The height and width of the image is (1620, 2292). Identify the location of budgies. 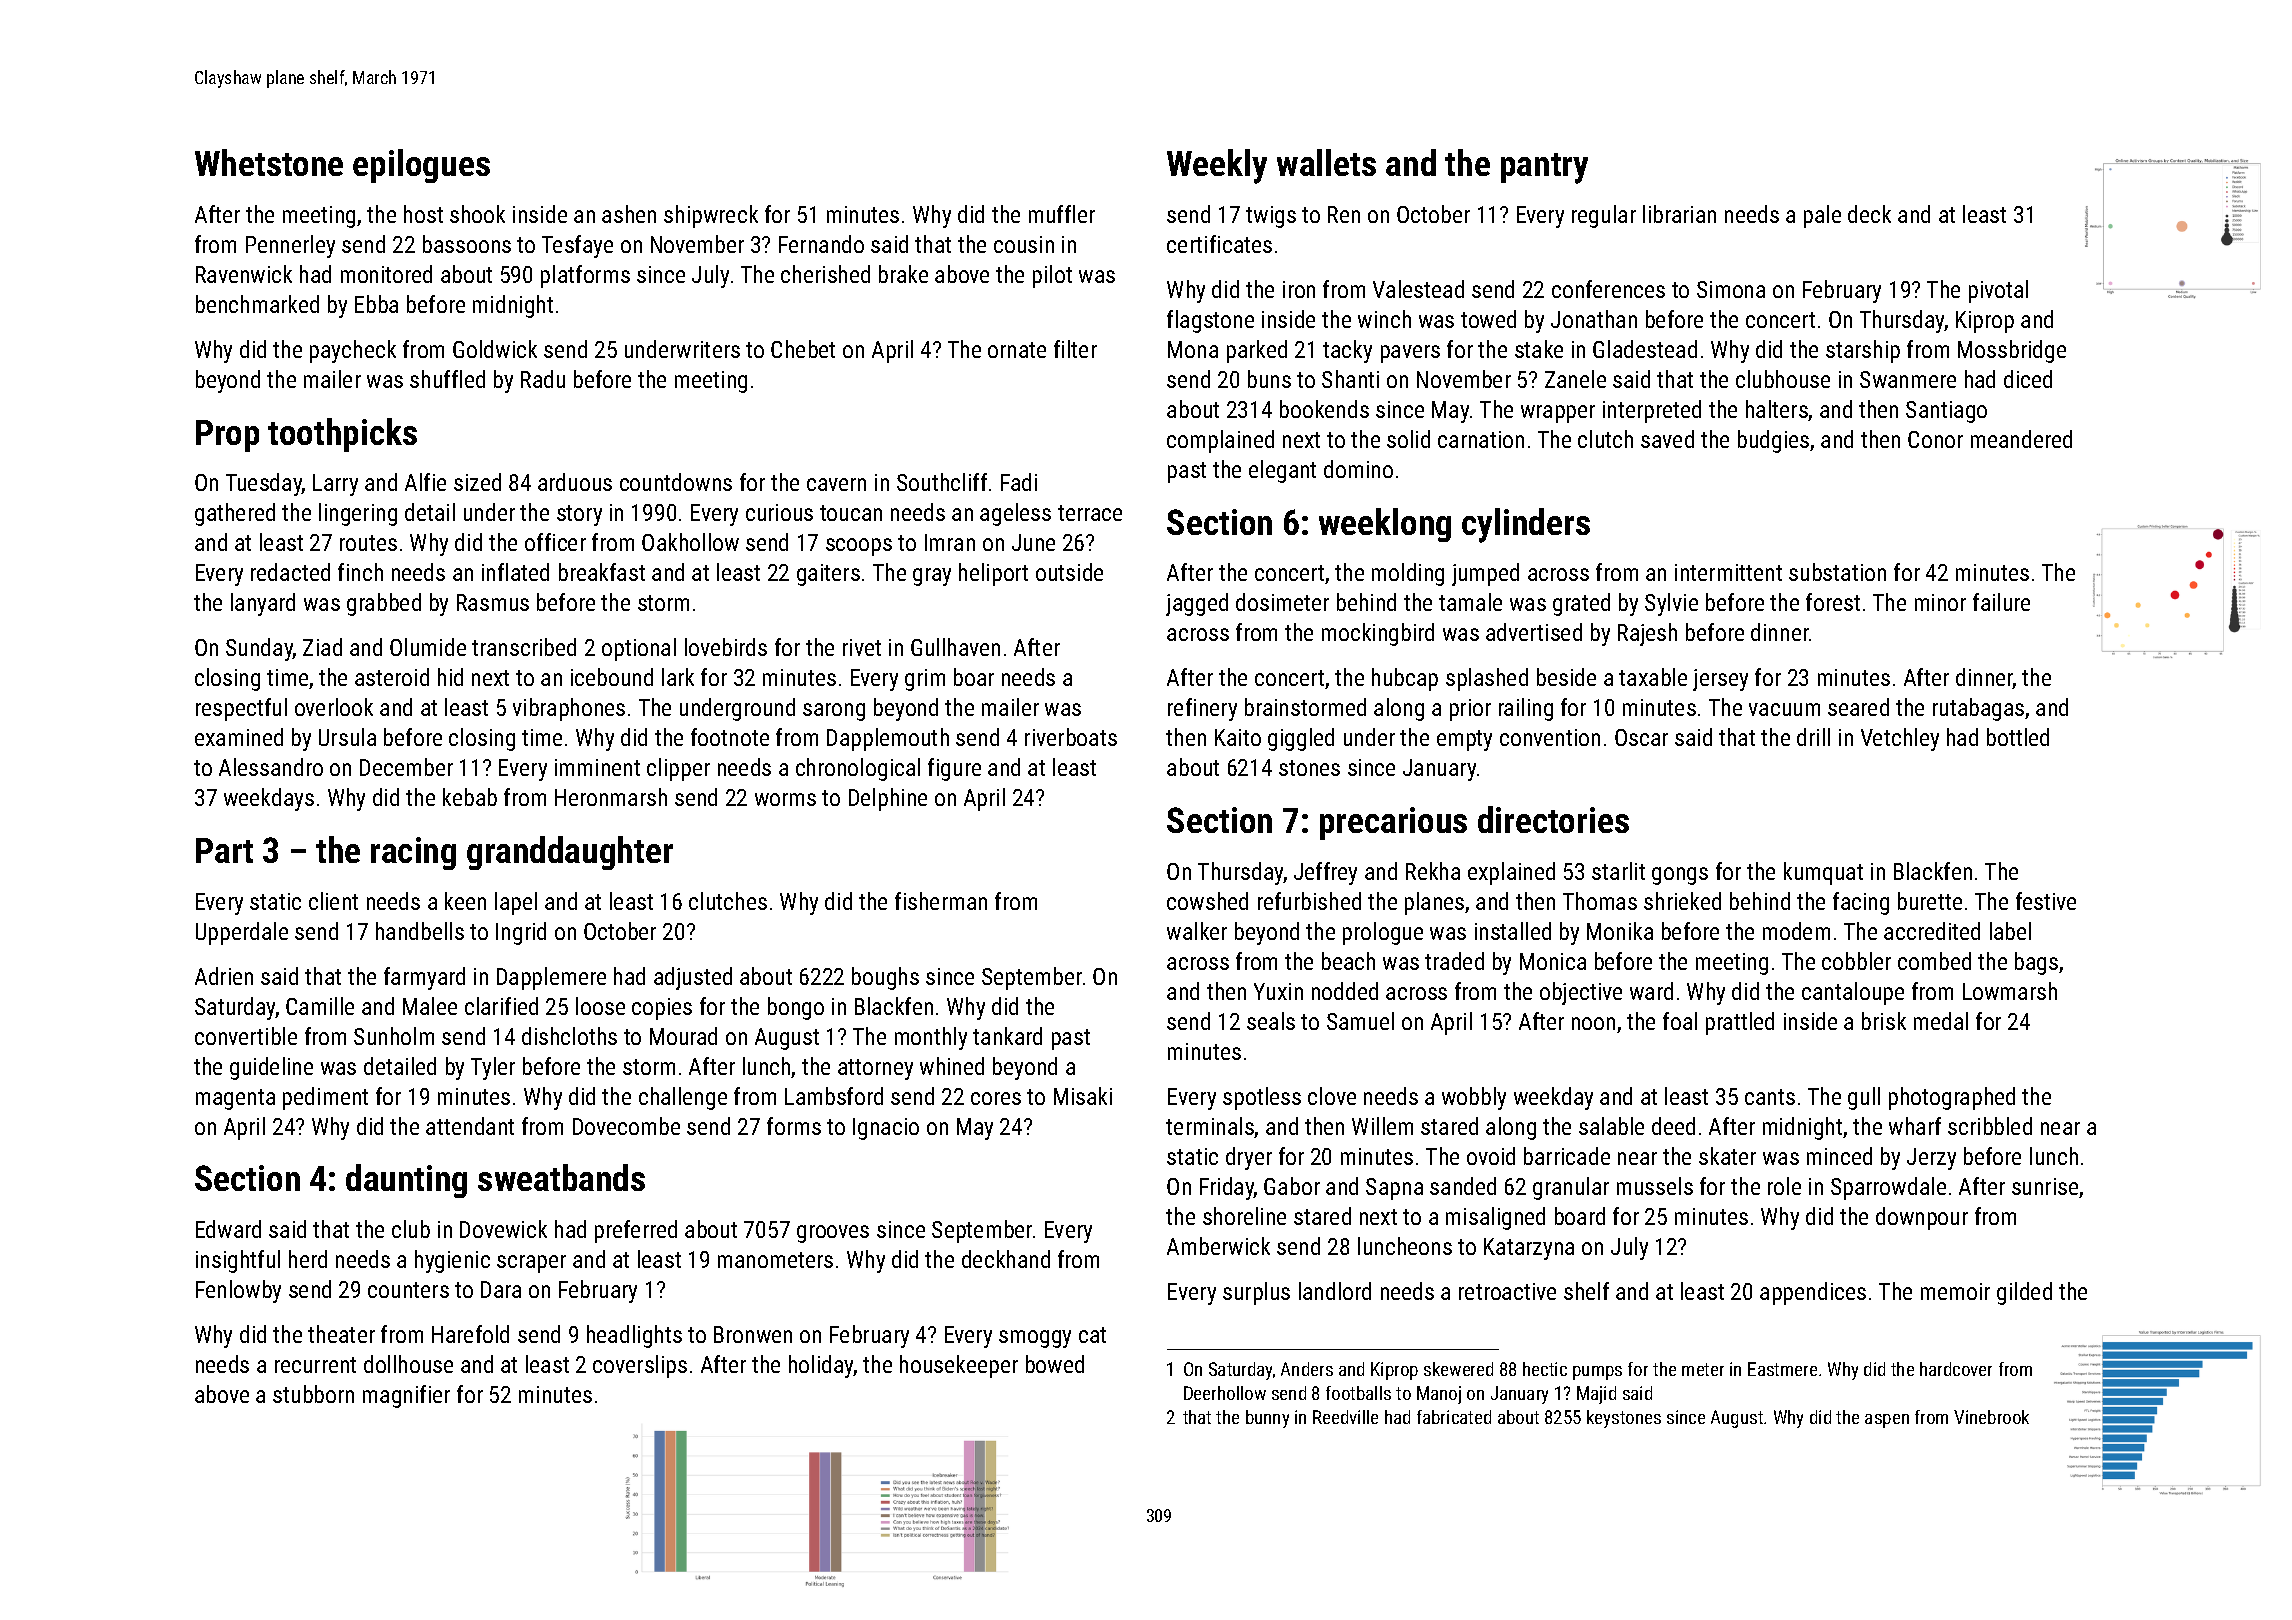
(1773, 441).
